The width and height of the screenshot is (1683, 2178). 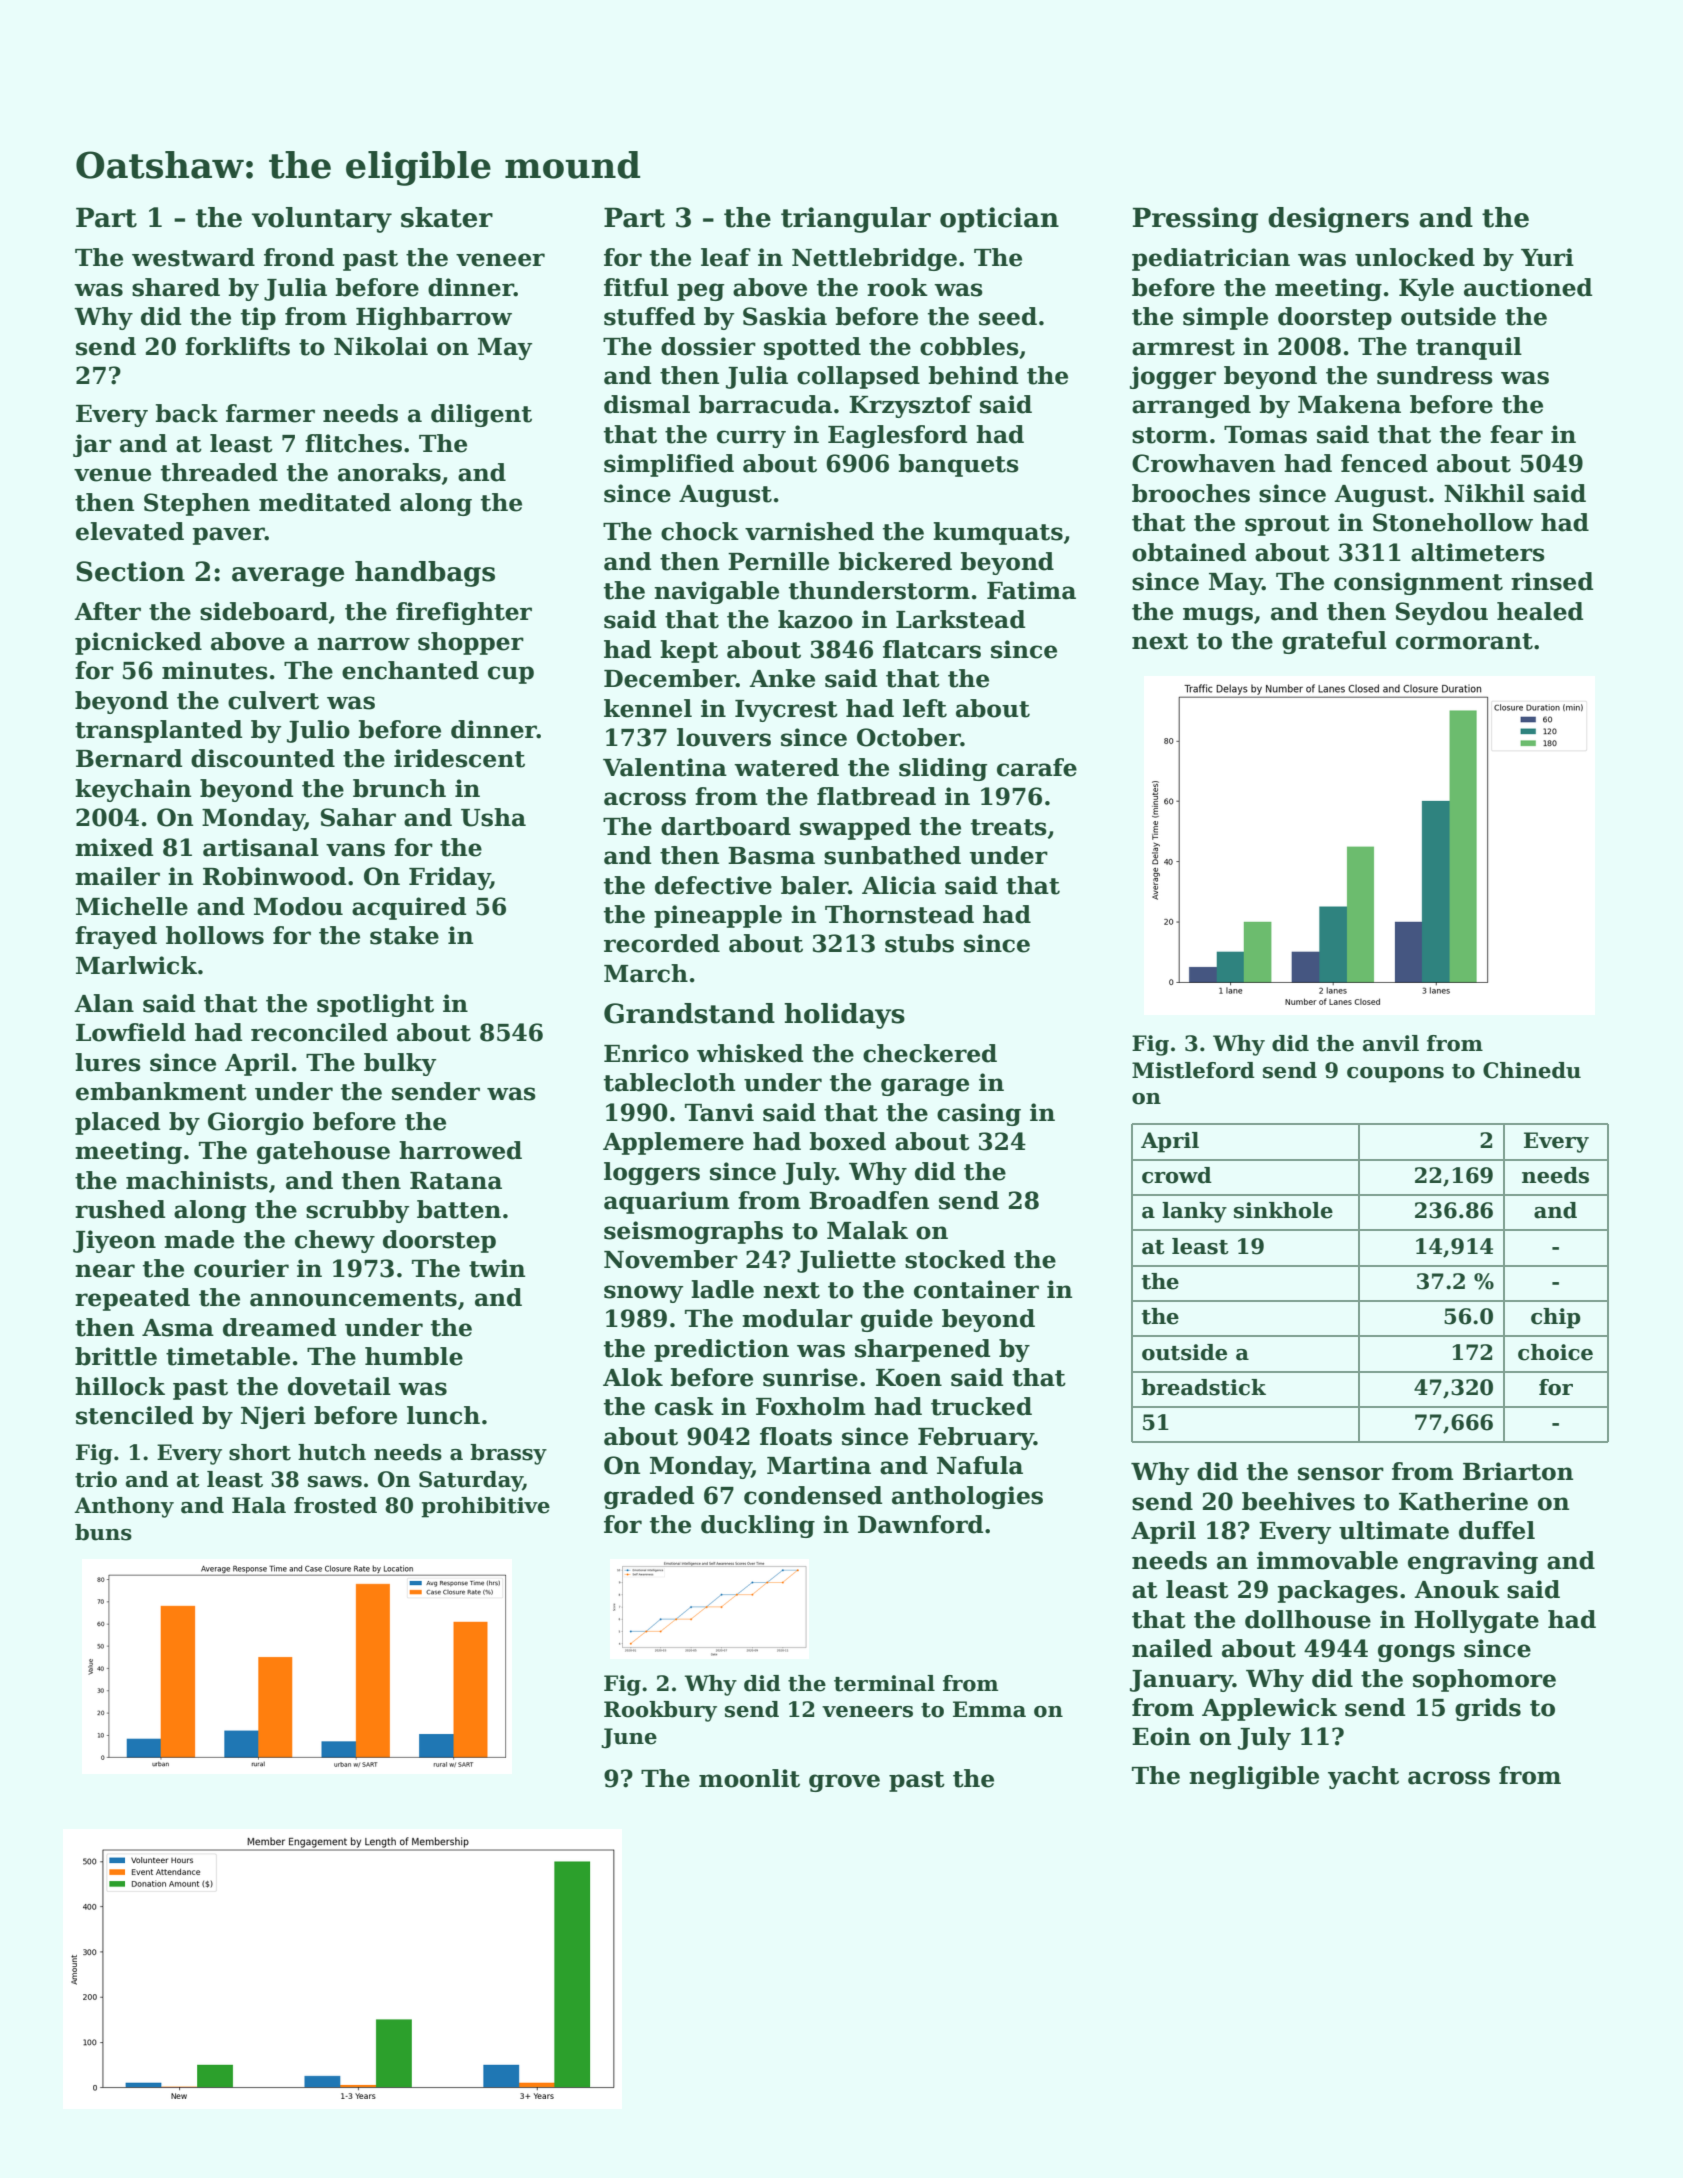 I want to click on Seydou, so click(x=1442, y=613).
